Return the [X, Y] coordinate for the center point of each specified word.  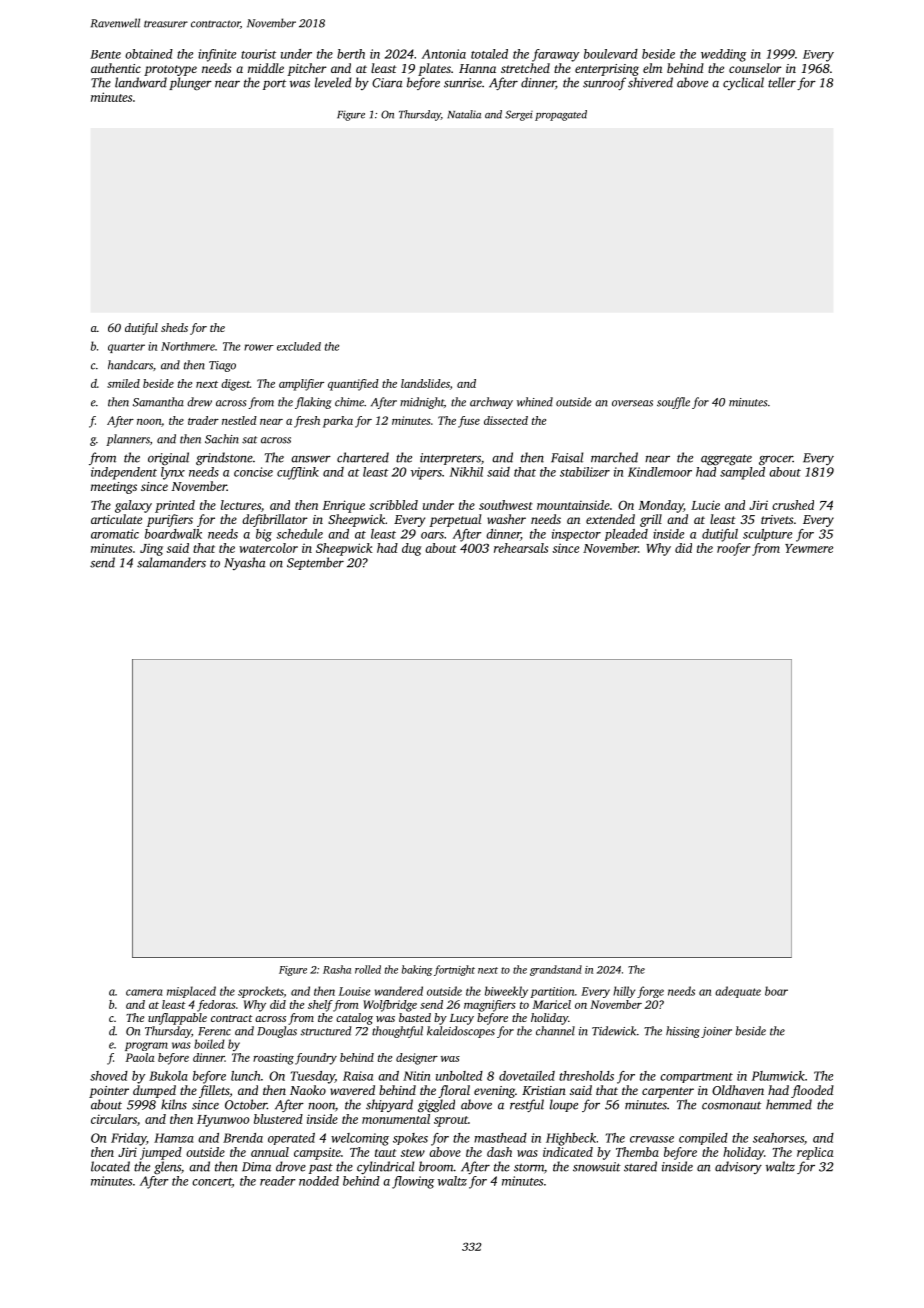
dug [412, 549]
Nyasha [245, 563]
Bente [105, 54]
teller [782, 82]
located [110, 1166]
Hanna [477, 68]
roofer [733, 549]
